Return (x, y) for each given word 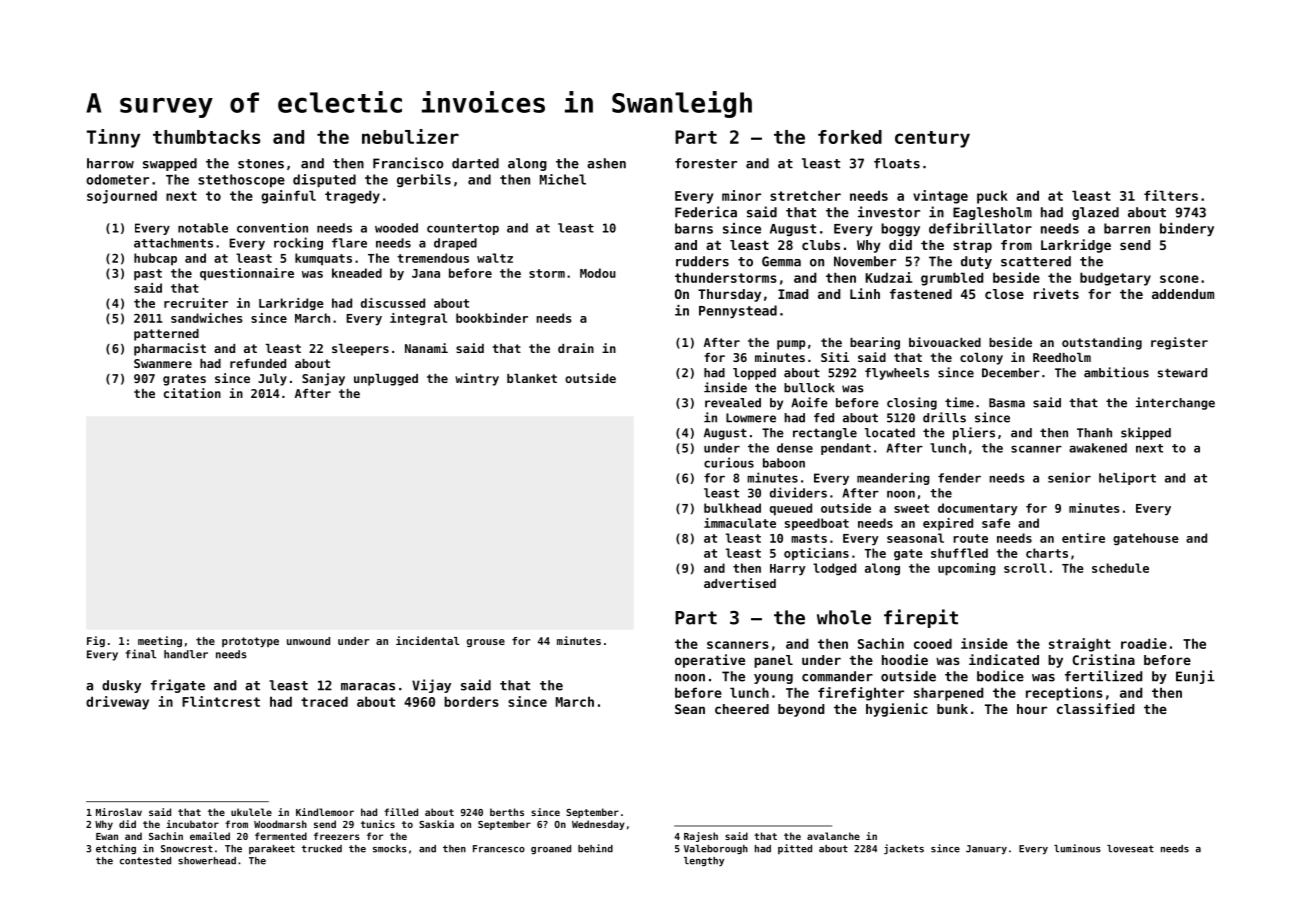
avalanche (833, 836)
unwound (308, 641)
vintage (940, 197)
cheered (742, 709)
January (986, 850)
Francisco (408, 163)
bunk (952, 709)
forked (850, 137)
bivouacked (945, 342)
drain (576, 348)
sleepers (360, 350)
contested (145, 861)
